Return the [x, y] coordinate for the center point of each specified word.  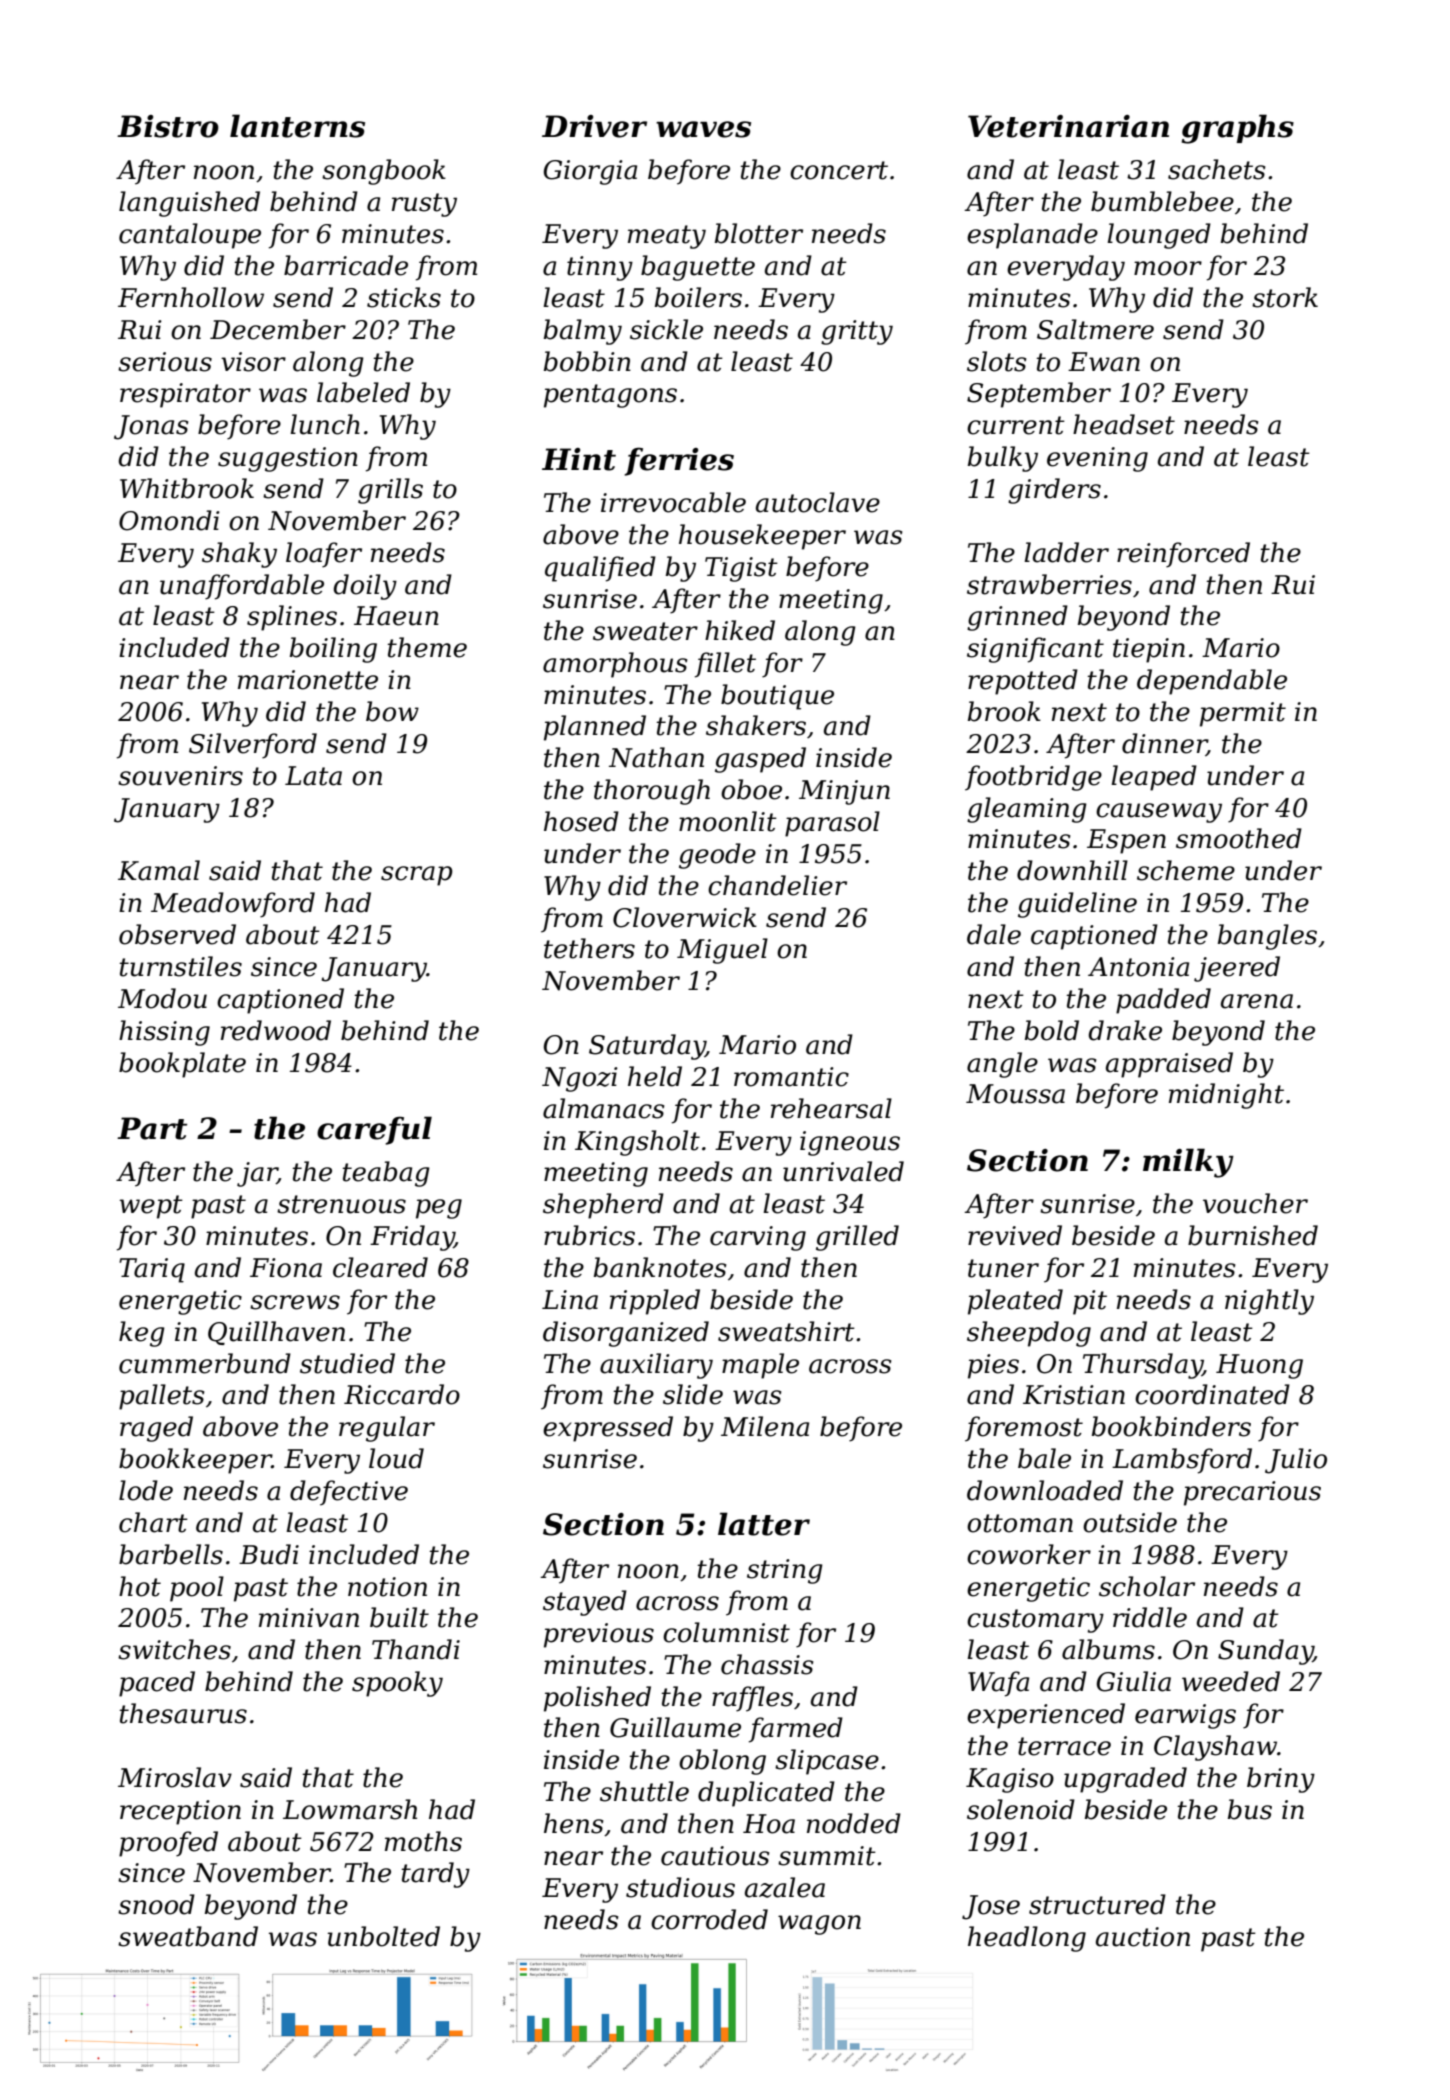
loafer [324, 555]
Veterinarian [1068, 126]
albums [1108, 1649]
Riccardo [402, 1394]
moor [1168, 268]
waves [703, 129]
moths [423, 1841]
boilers [698, 297]
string [785, 1571]
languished [189, 204]
